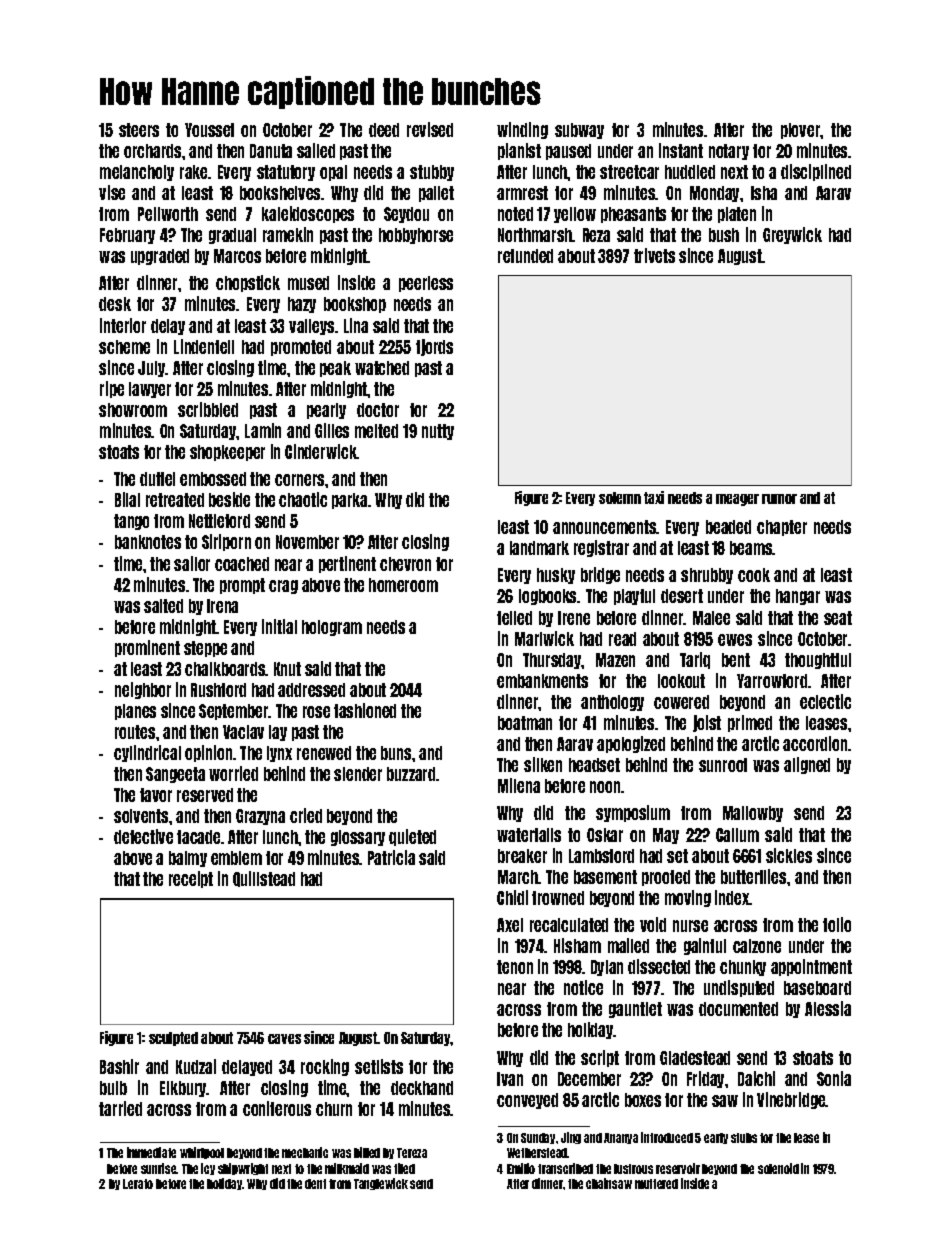 This image has width=952, height=1233. Describe the element at coordinates (396, 753) in the image. I see `buns` at that location.
